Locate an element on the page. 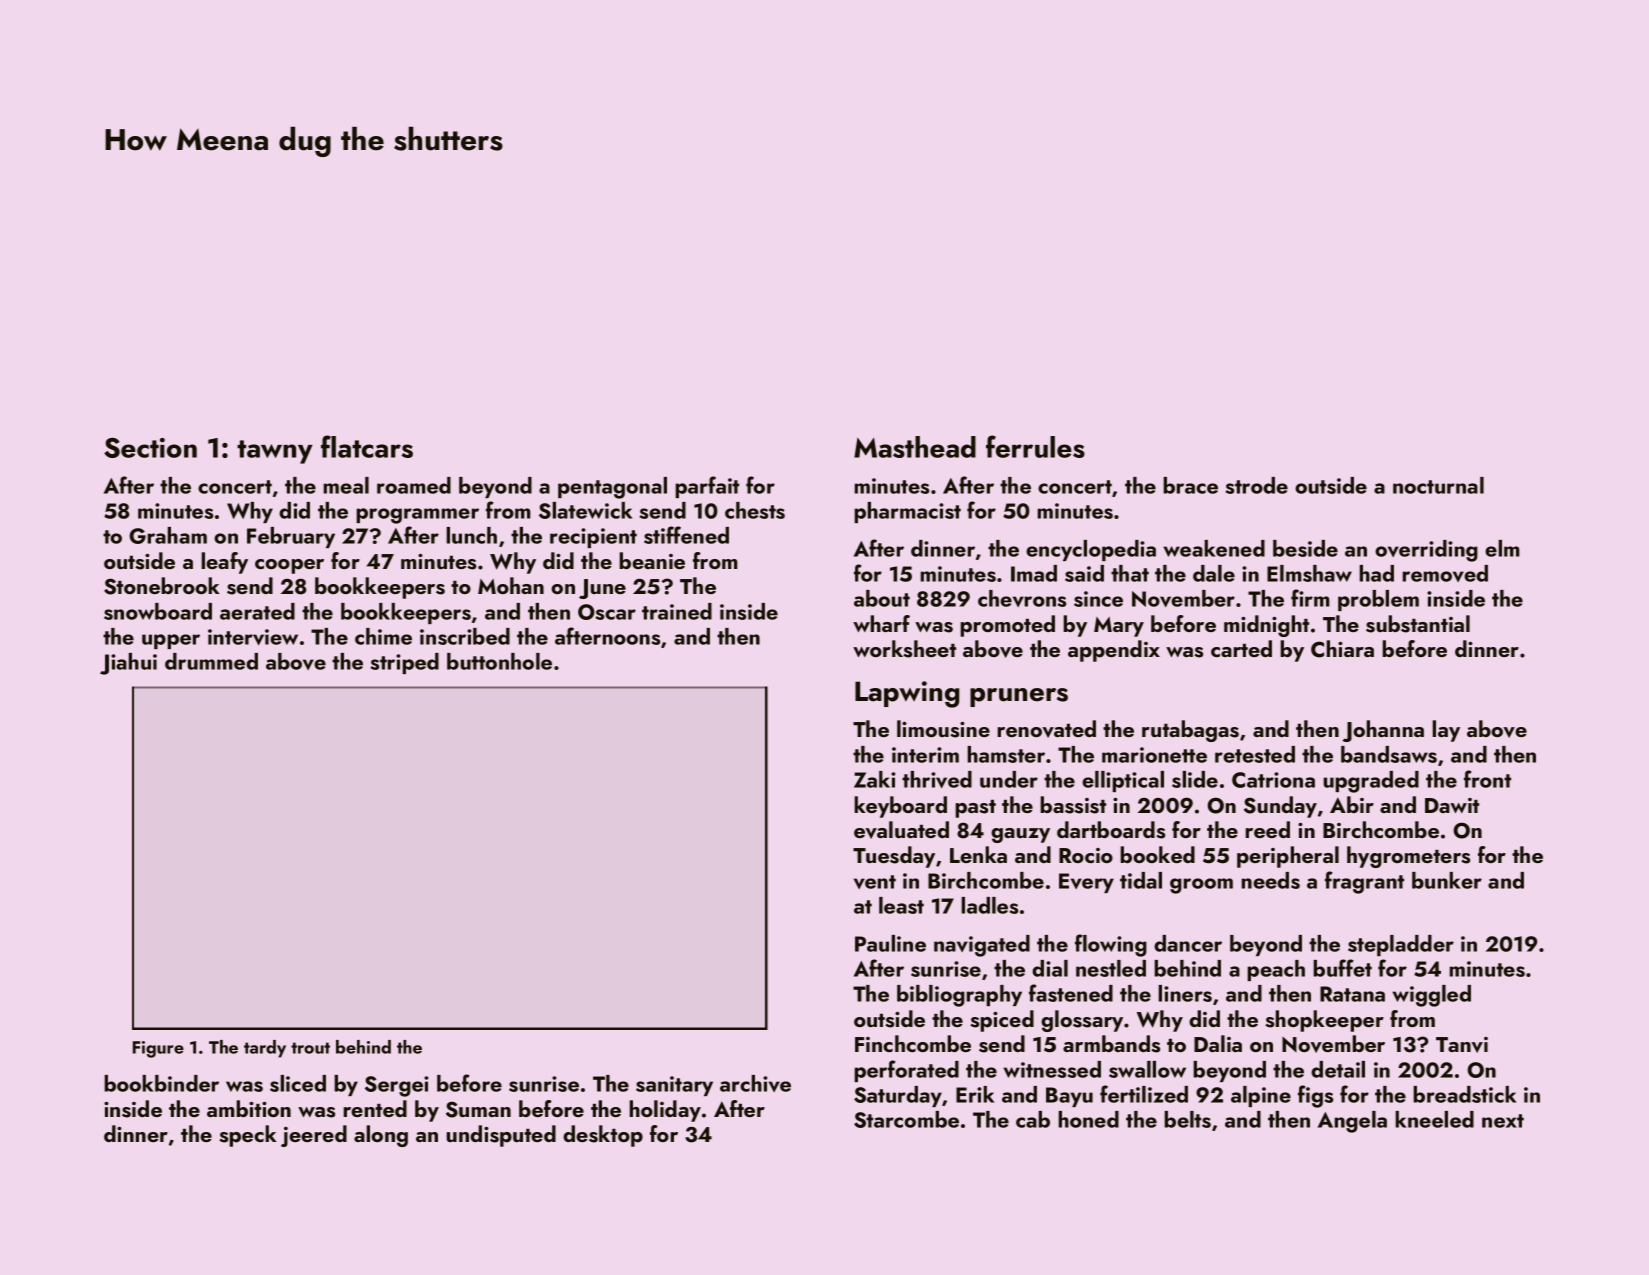 This document has width=1649, height=1275. fastened is located at coordinates (1071, 993).
